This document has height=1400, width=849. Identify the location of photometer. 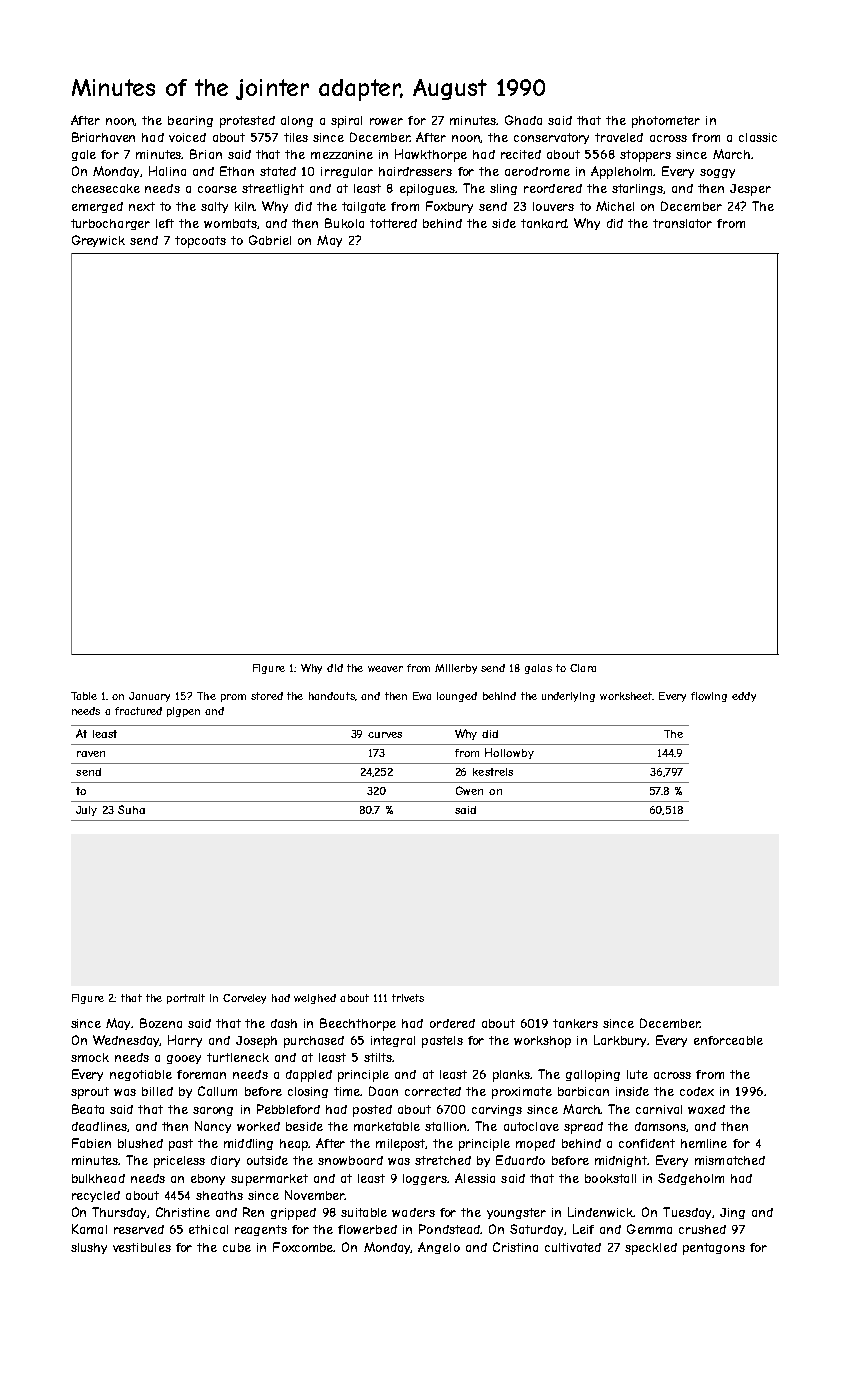
(666, 122).
